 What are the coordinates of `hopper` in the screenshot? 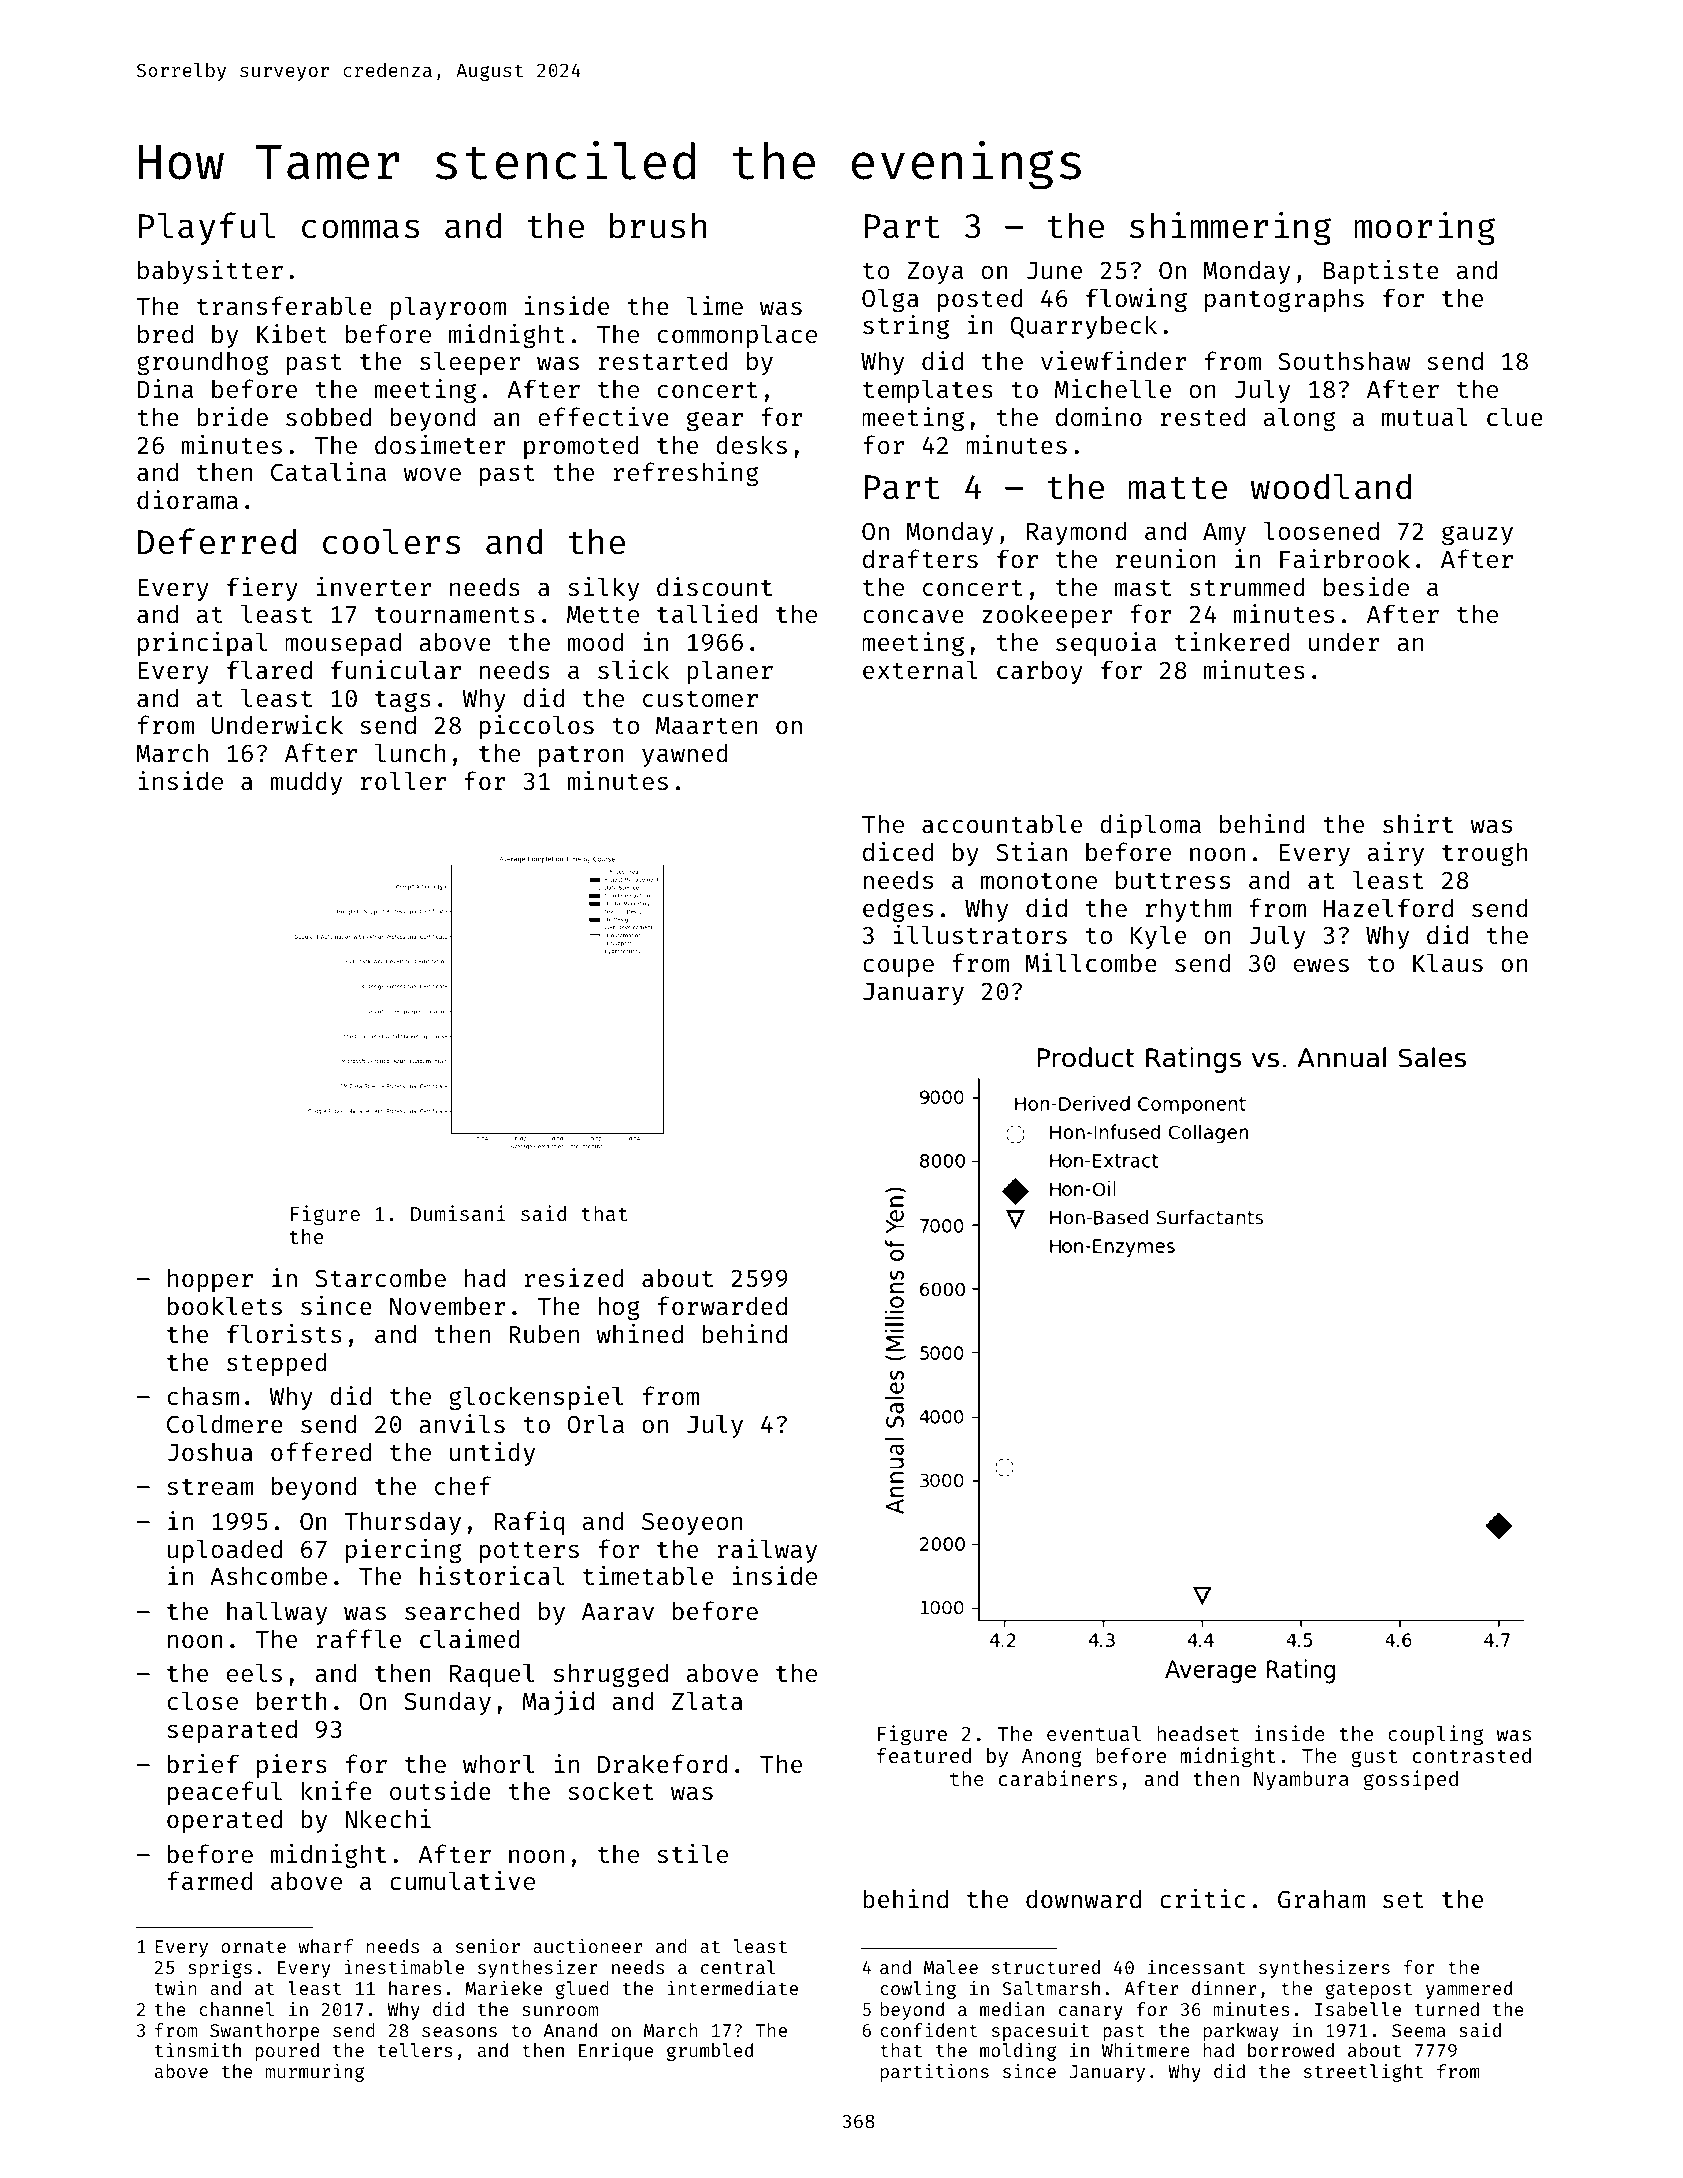 It's located at (210, 1280).
